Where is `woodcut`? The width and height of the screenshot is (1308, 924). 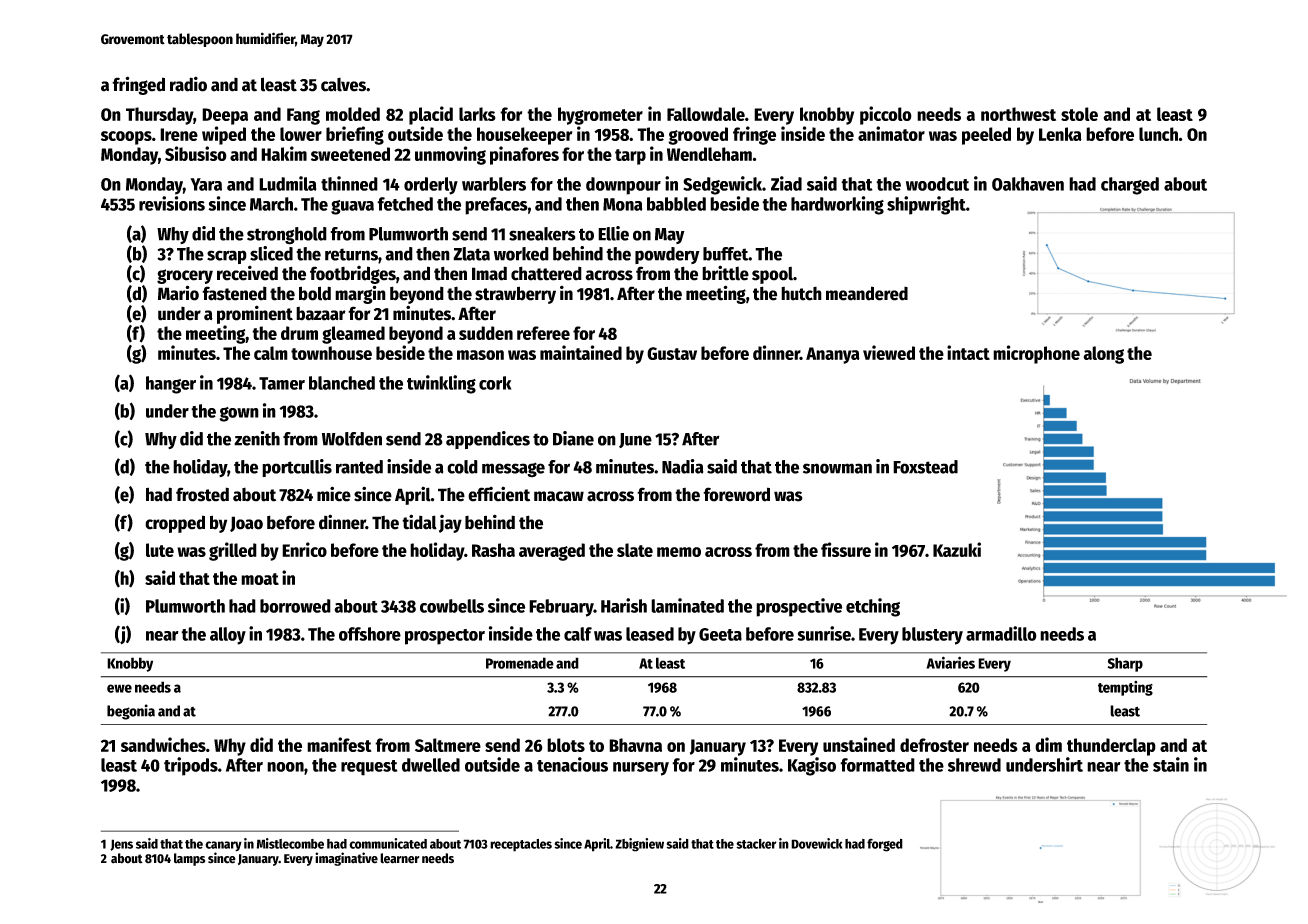
woodcut is located at coordinates (937, 184).
